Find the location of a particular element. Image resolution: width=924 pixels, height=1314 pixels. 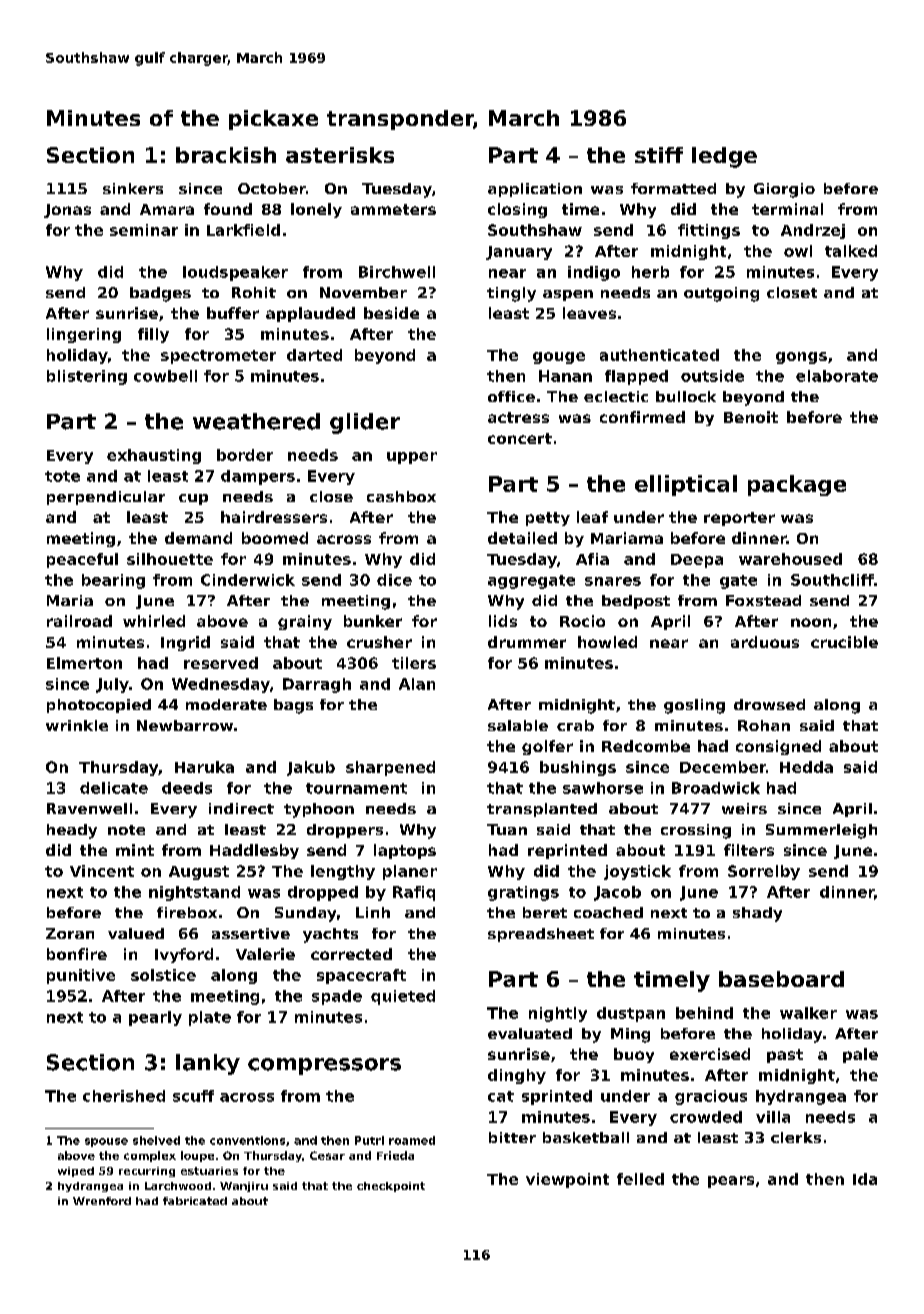

Redcombe is located at coordinates (646, 746).
